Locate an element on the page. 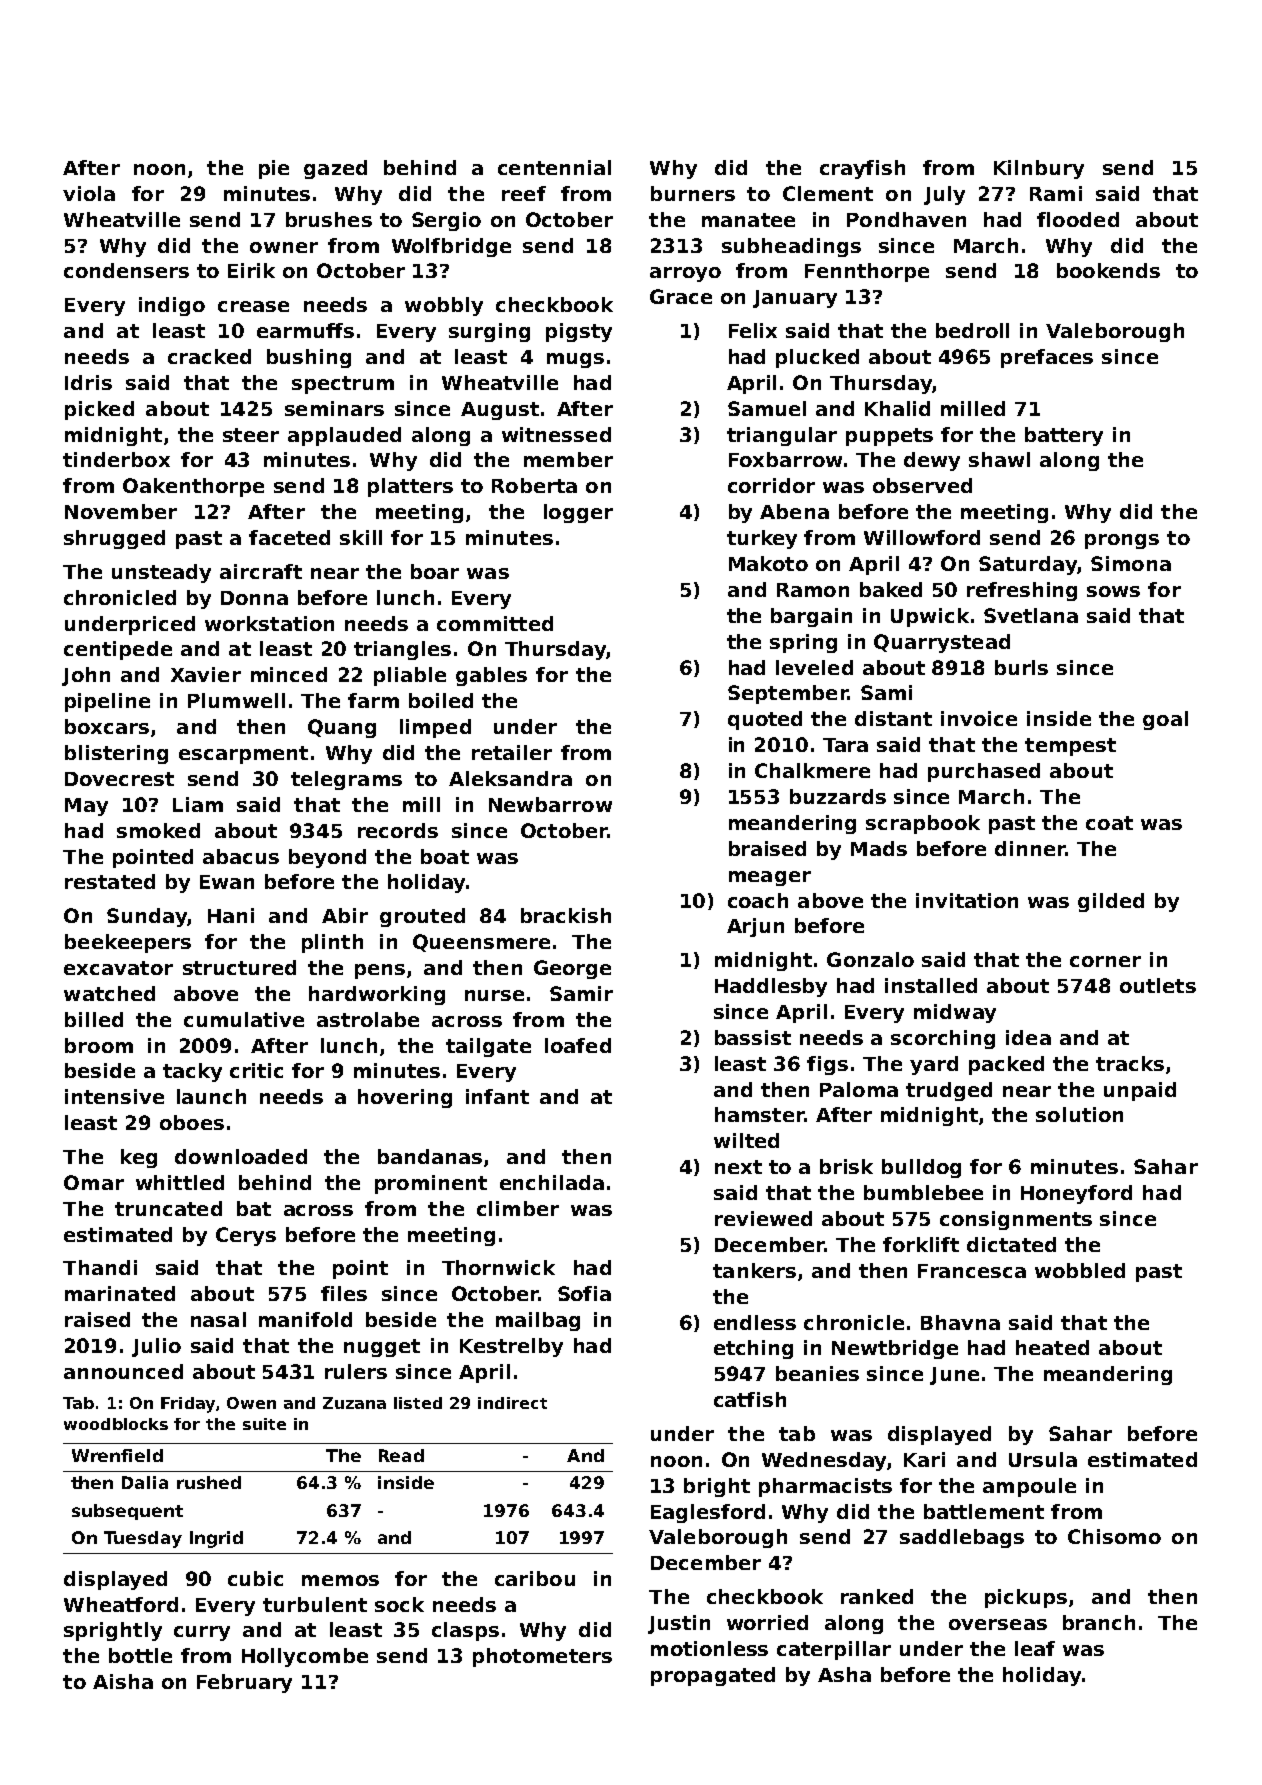 Image resolution: width=1262 pixels, height=1785 pixels. tinderbox is located at coordinates (116, 459).
